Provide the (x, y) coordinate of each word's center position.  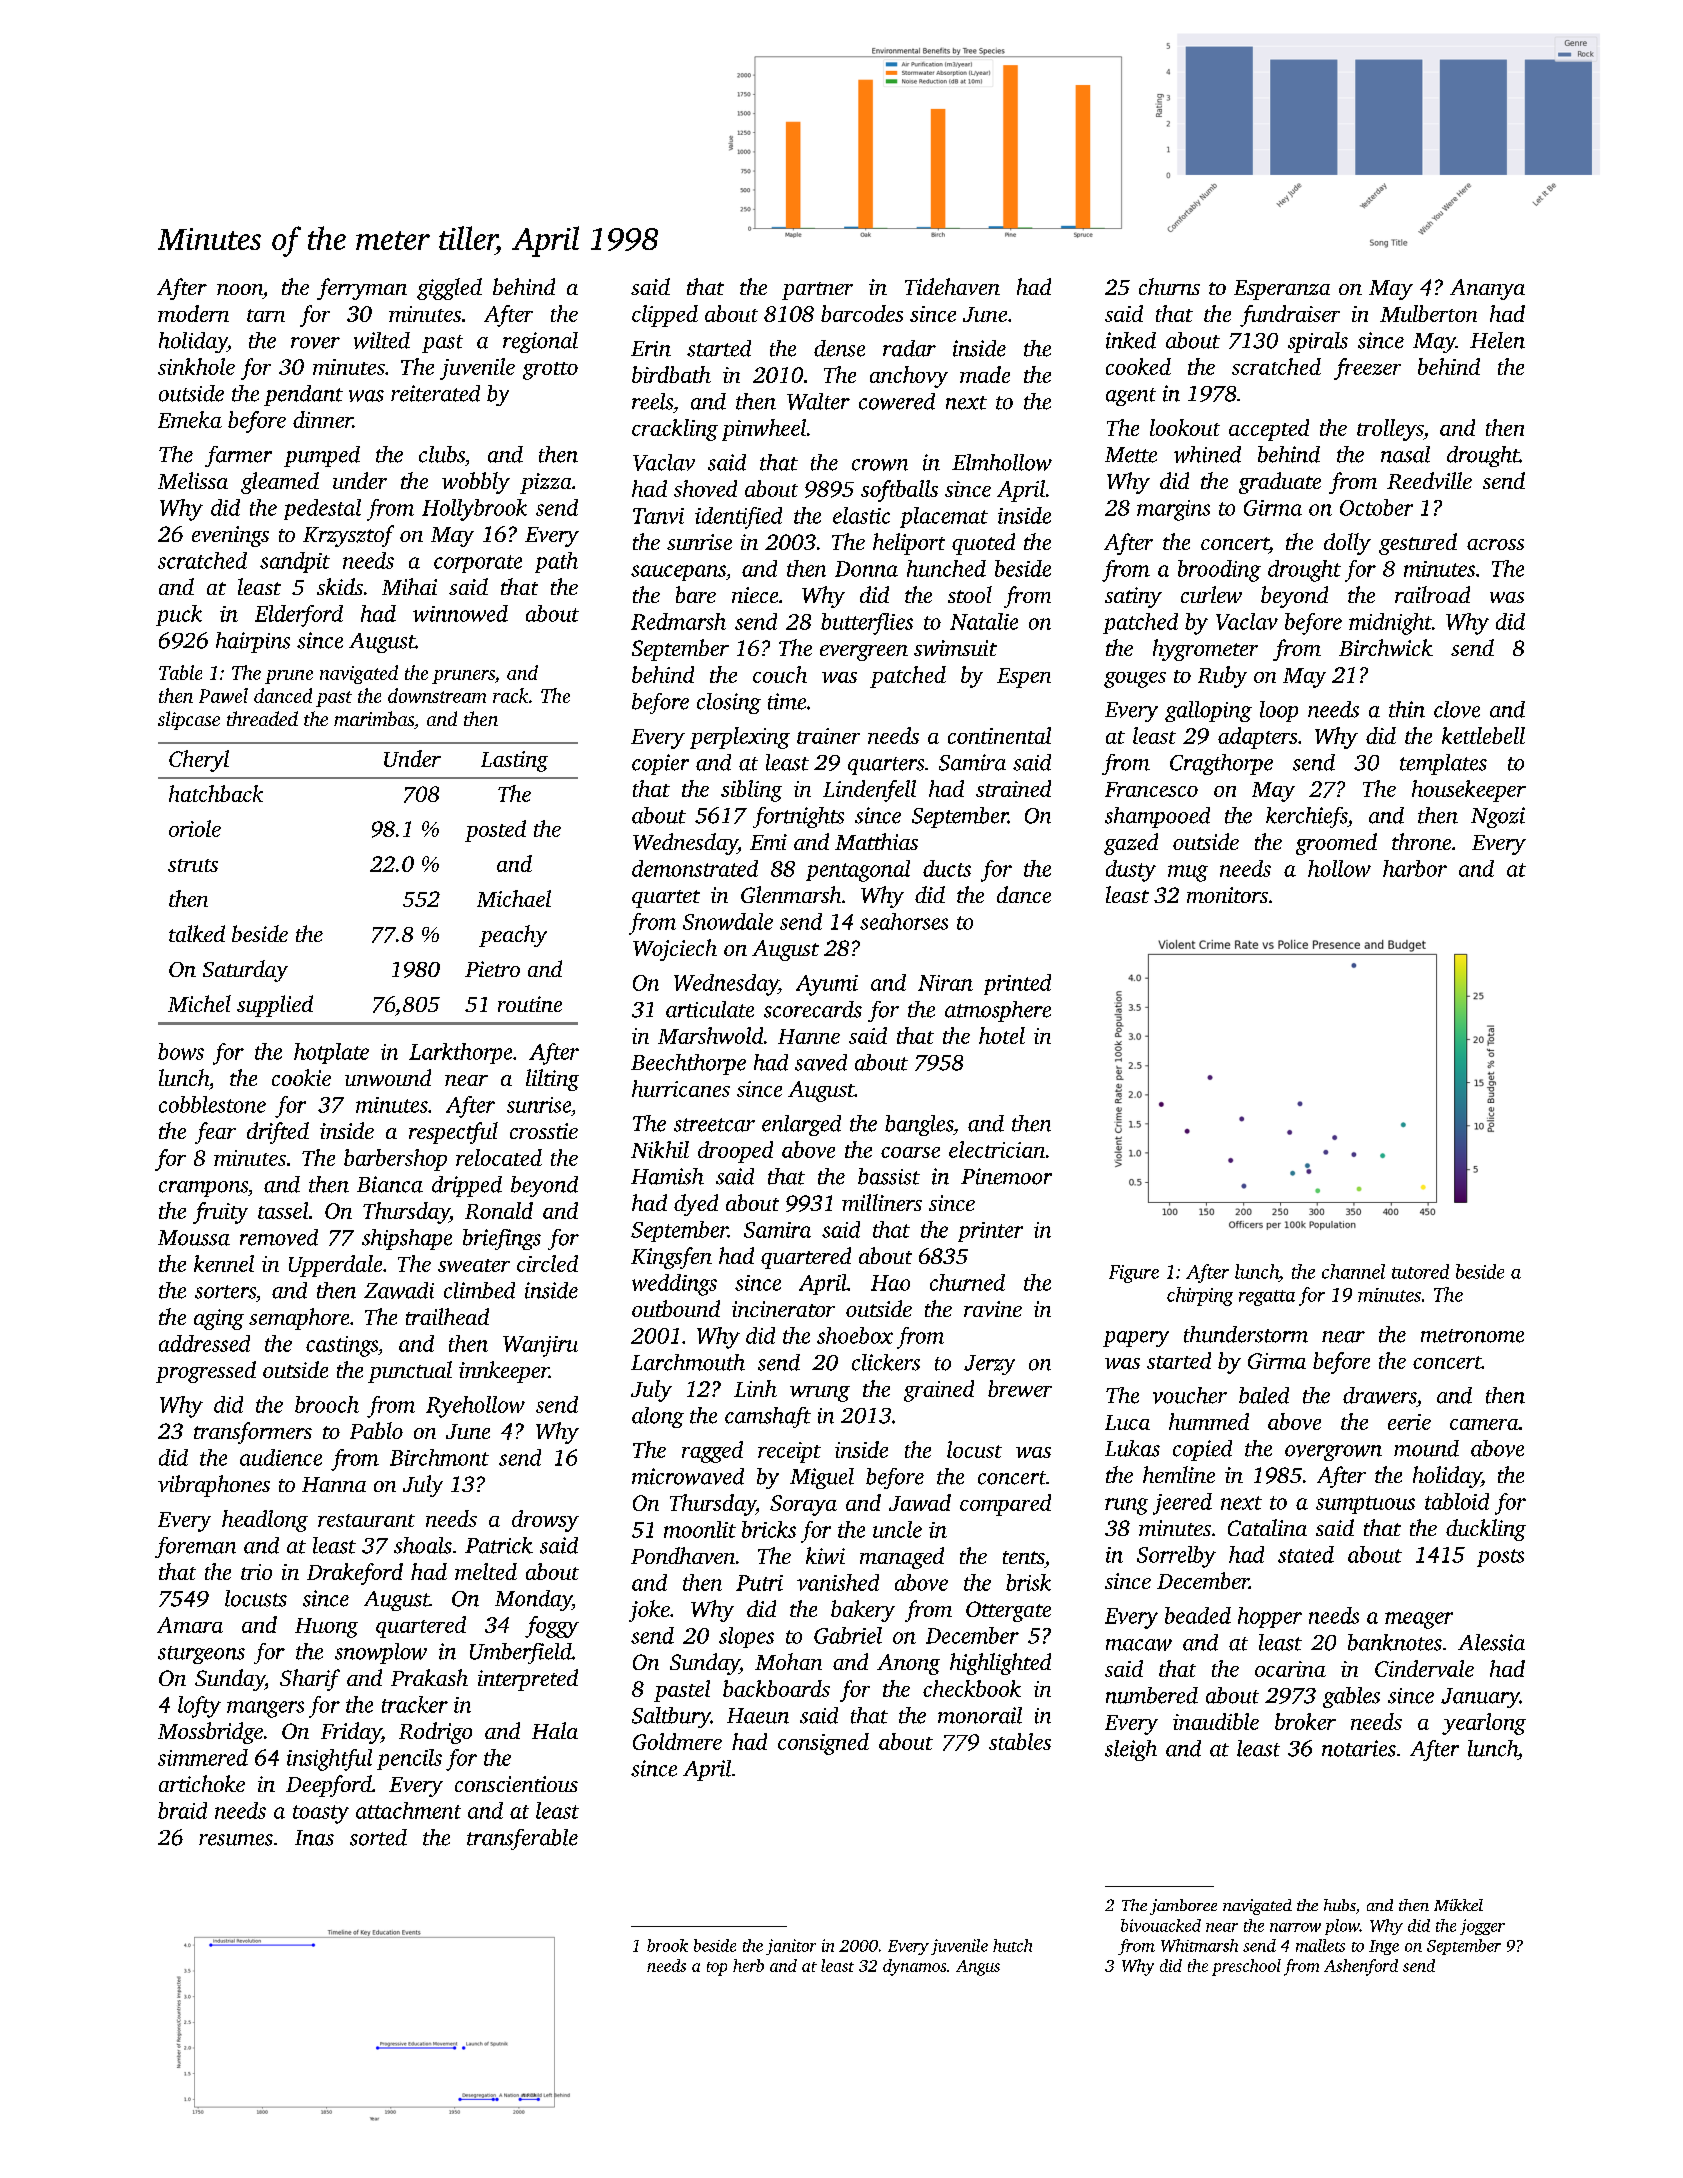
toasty (321, 1814)
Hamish (667, 1176)
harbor (1415, 868)
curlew (1211, 594)
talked (197, 933)
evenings (230, 536)
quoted (983, 544)
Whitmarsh (1199, 1945)
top (717, 1969)
